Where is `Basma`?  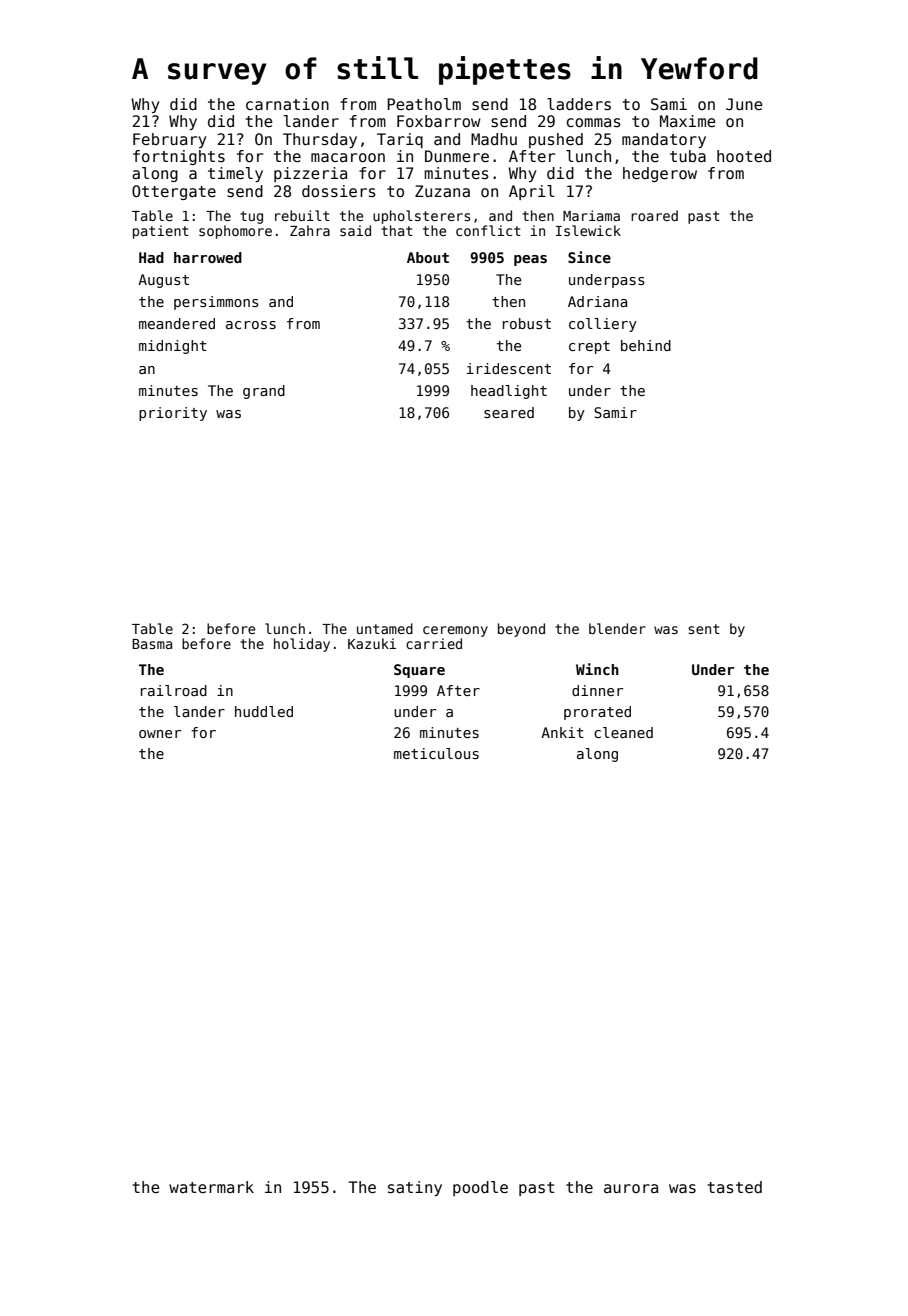
Basma is located at coordinates (152, 644).
